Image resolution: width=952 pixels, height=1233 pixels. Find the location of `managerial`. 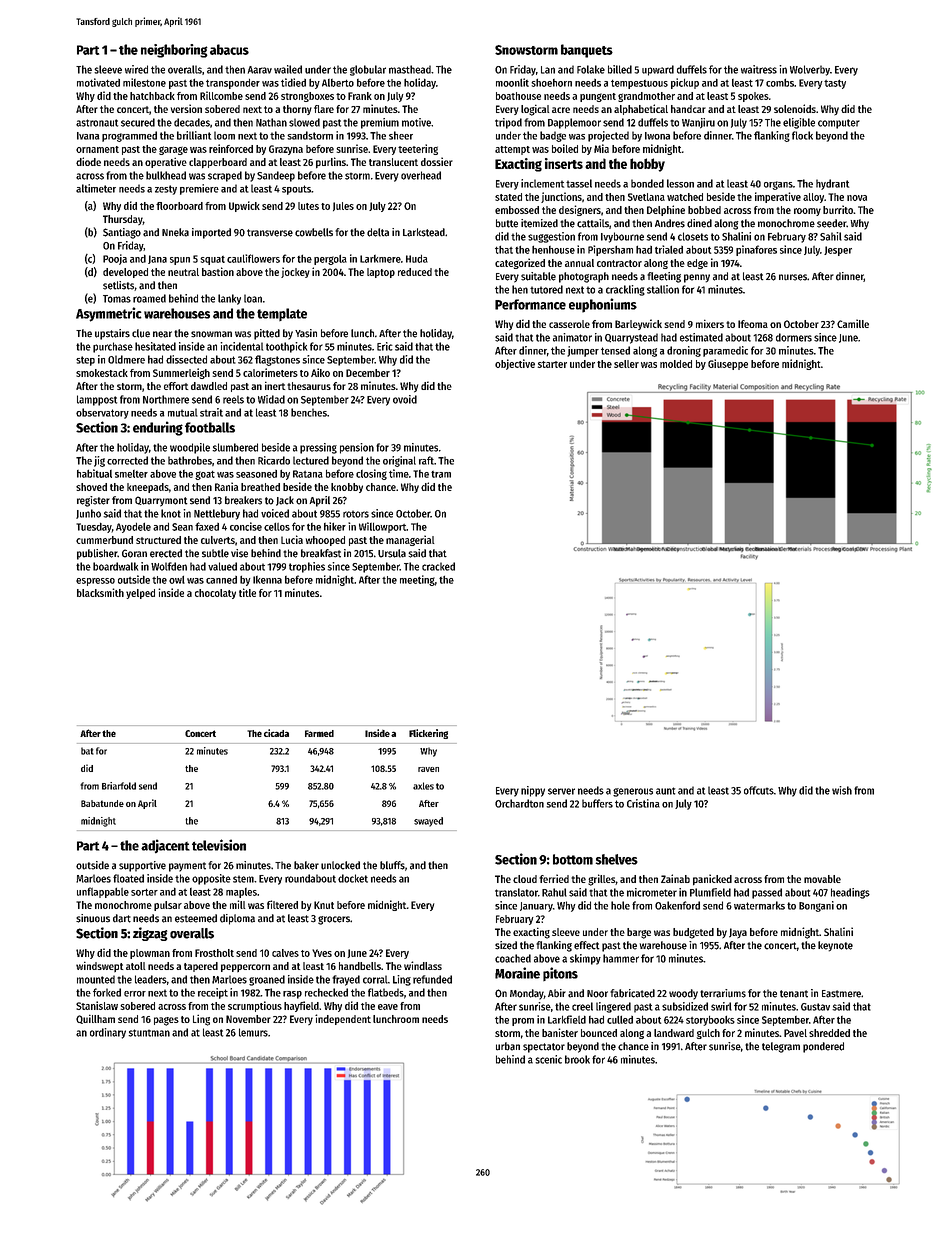

managerial is located at coordinates (410, 540).
